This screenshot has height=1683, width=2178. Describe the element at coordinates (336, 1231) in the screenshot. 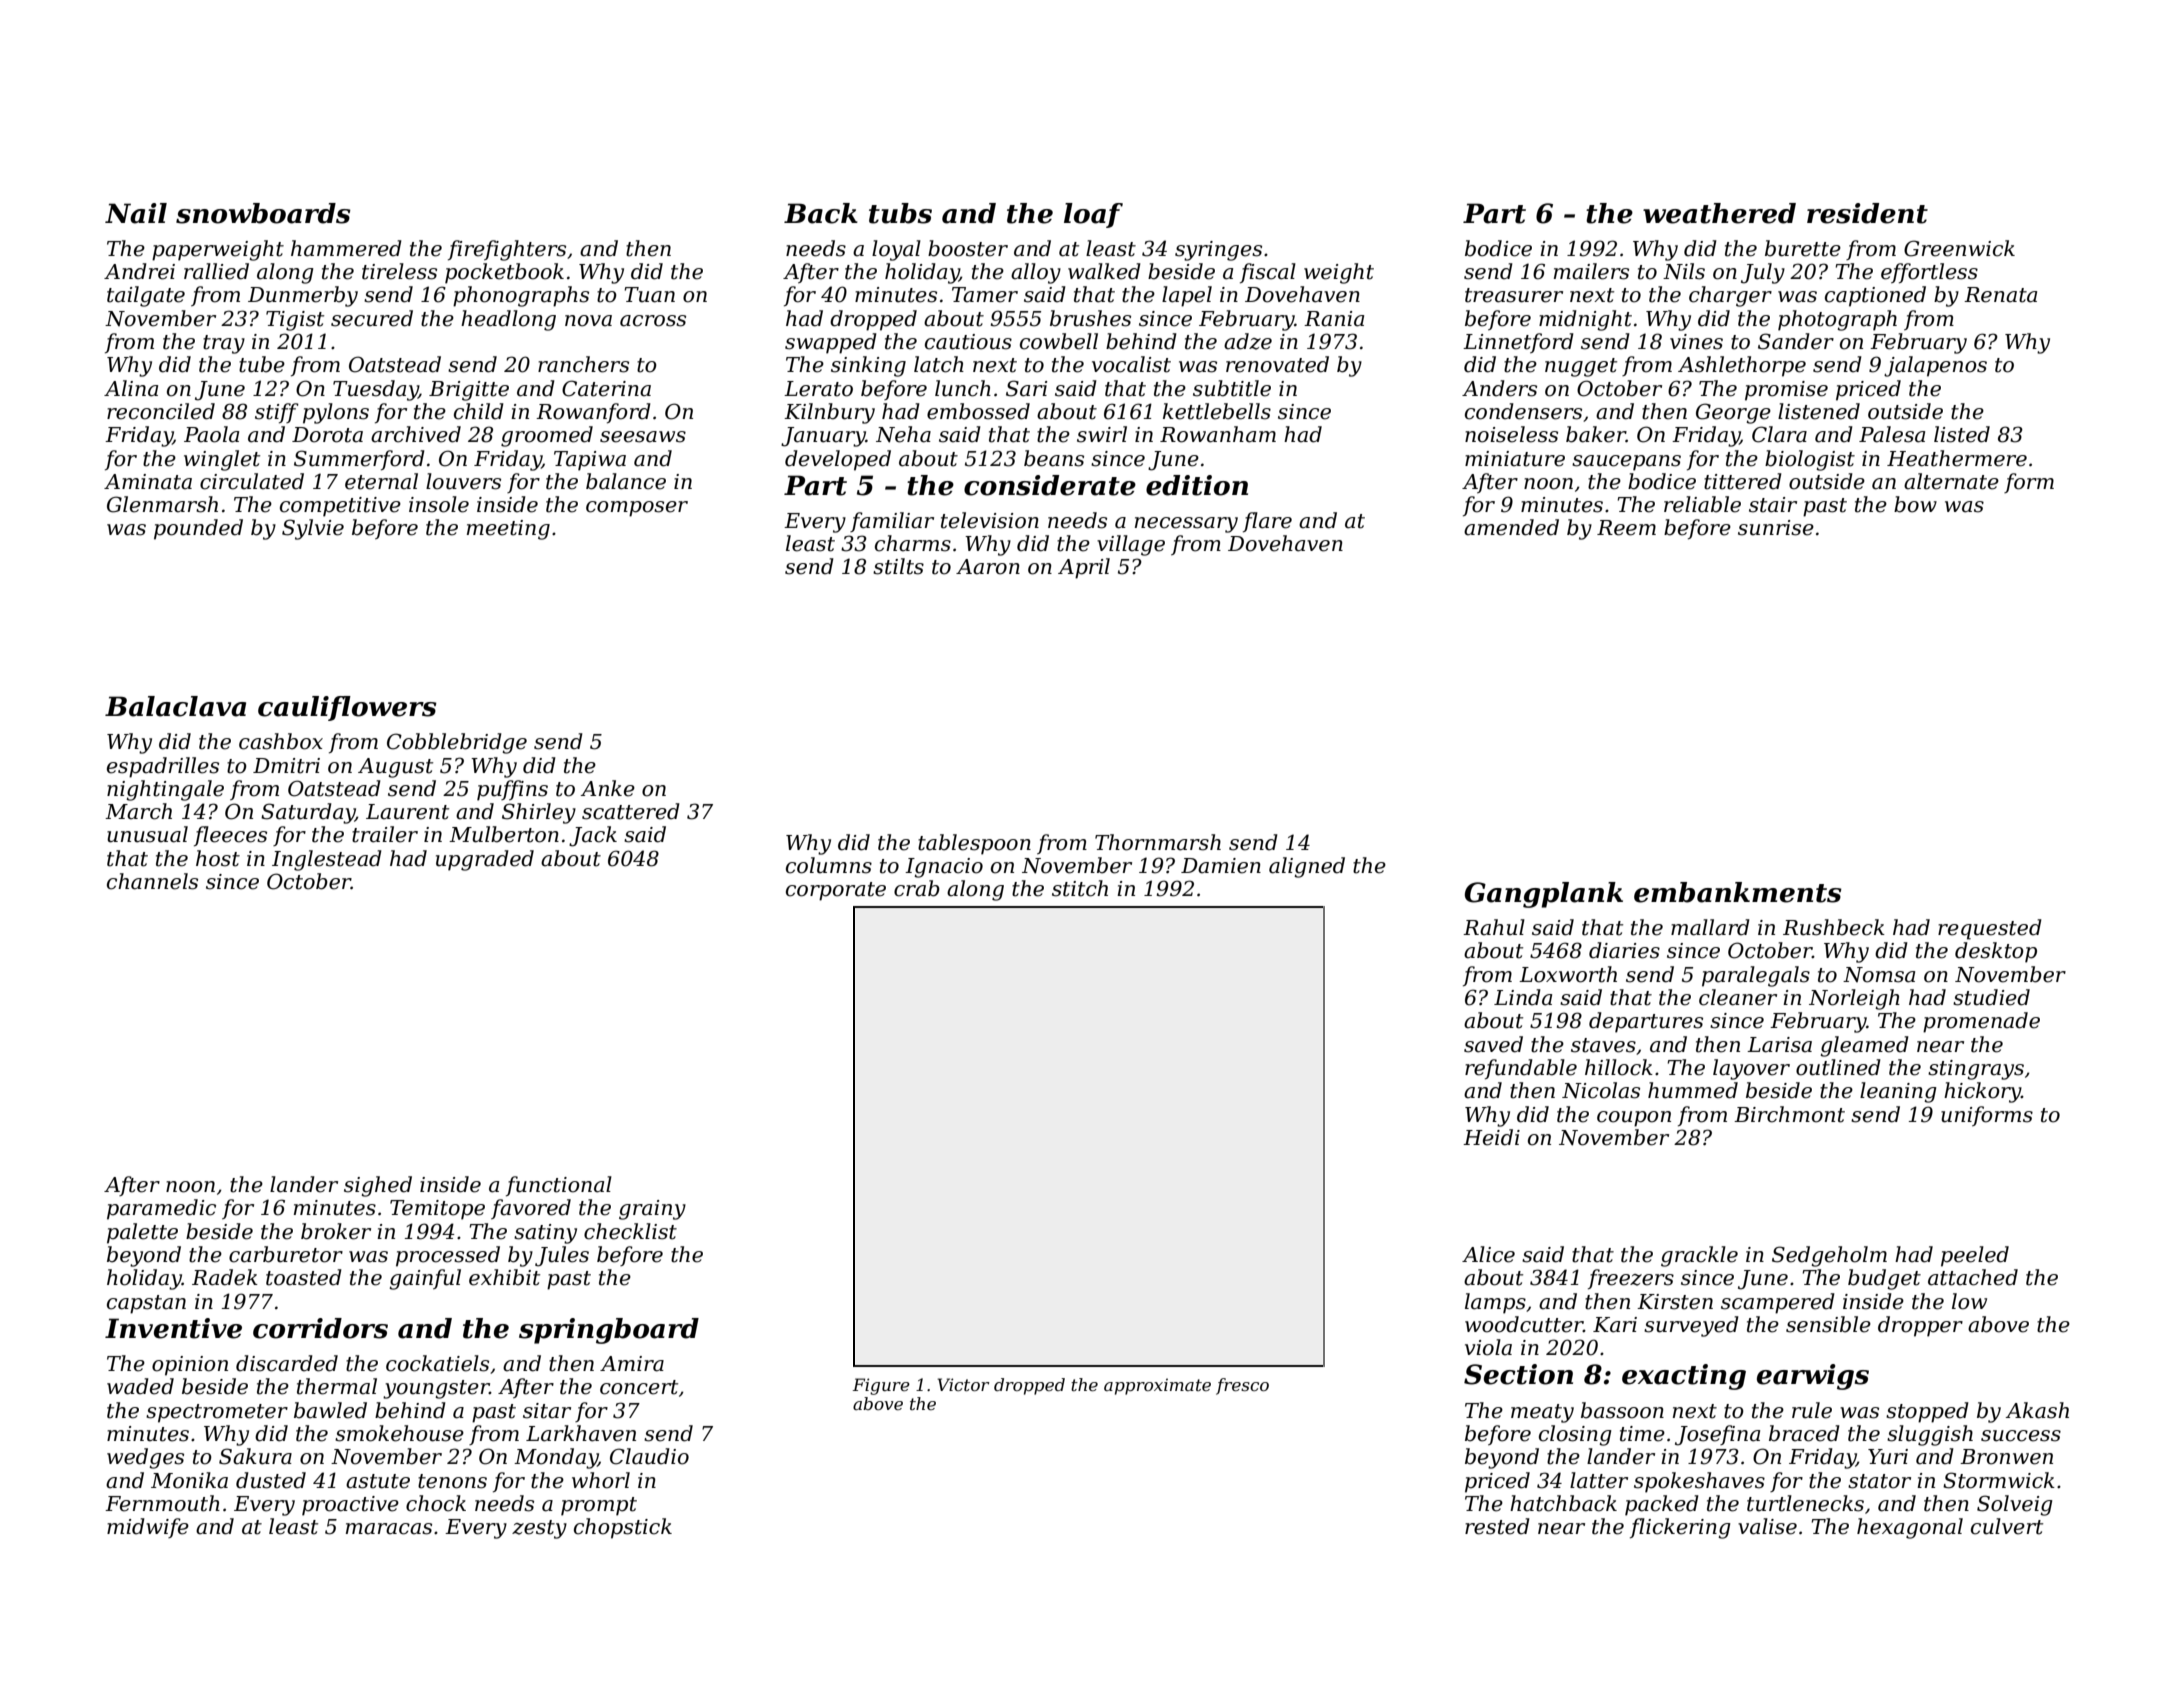

I see `broker` at that location.
